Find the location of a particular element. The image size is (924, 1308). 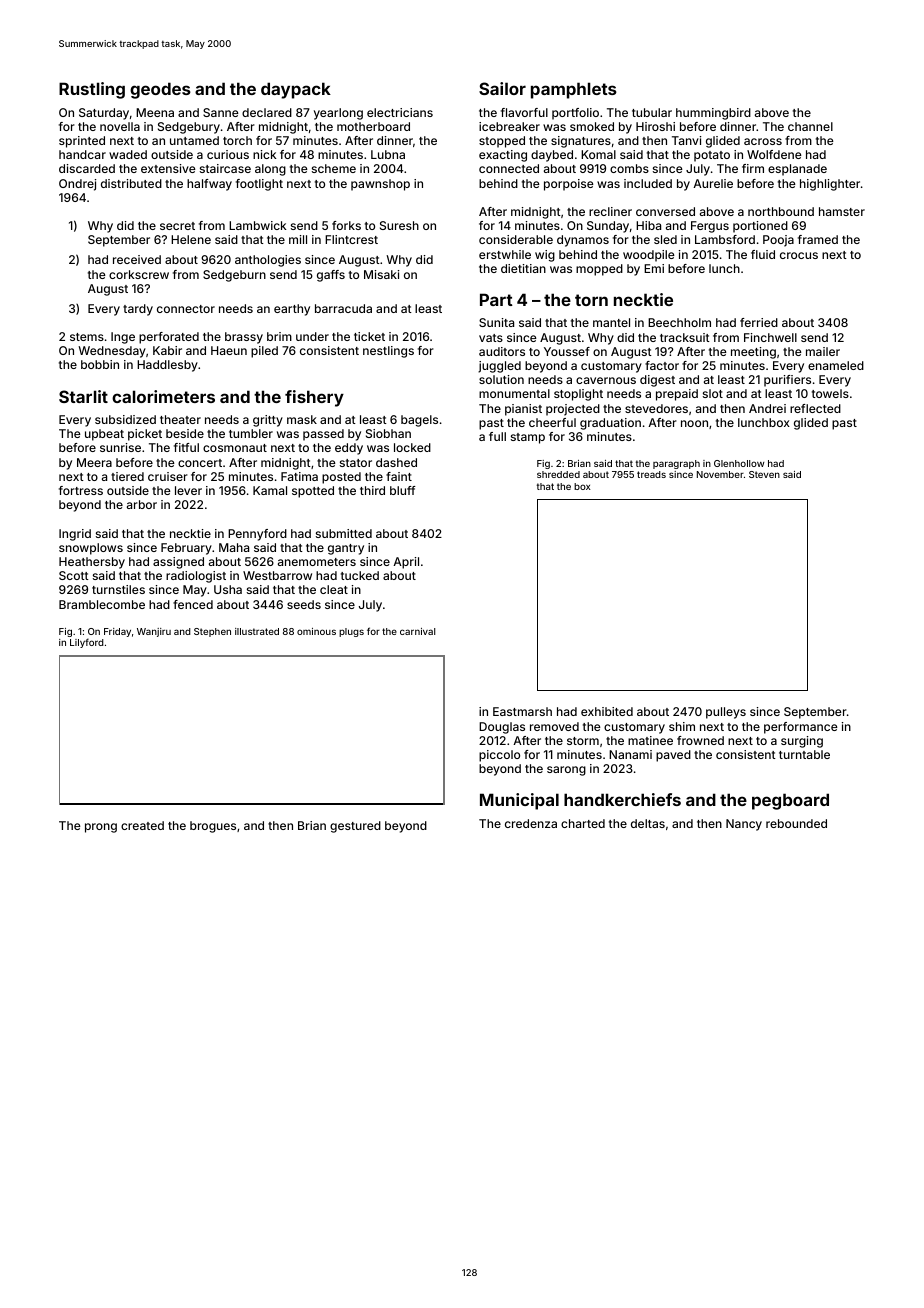

Beechholm is located at coordinates (679, 322).
